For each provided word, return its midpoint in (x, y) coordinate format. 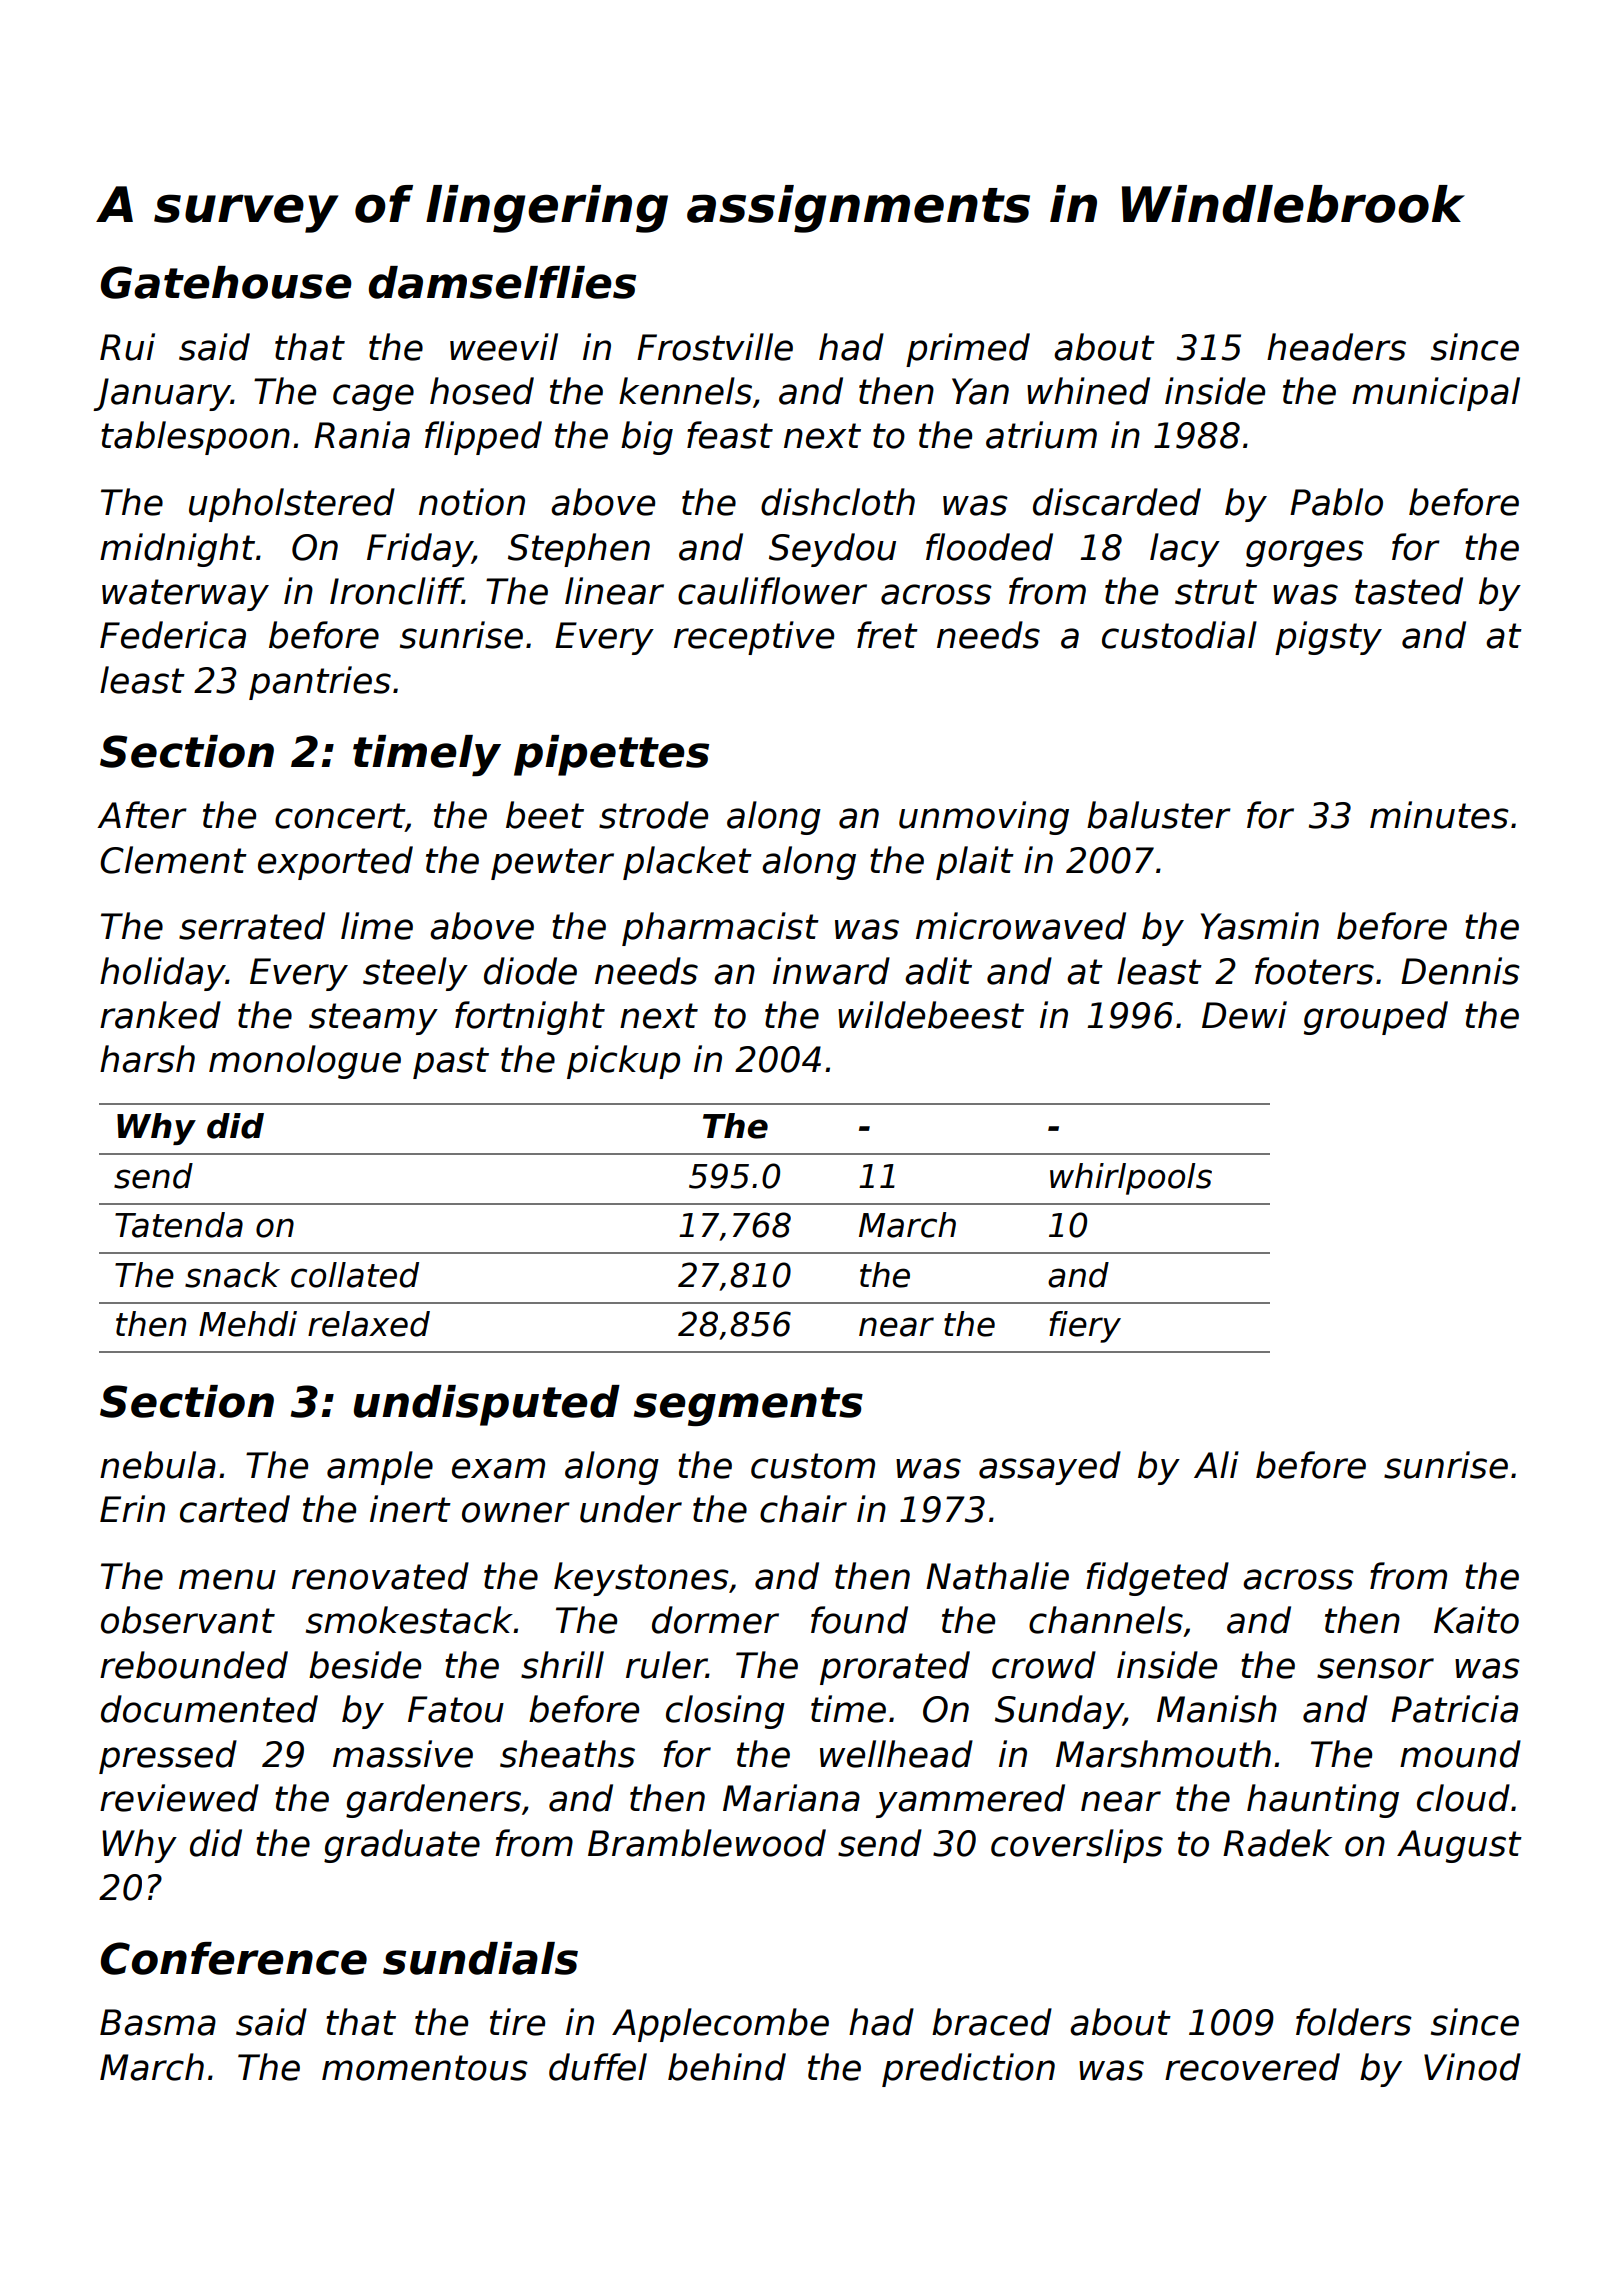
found (859, 1620)
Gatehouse (226, 282)
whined (1088, 391)
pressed (168, 1757)
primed (968, 350)
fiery (1085, 1327)
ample (380, 1468)
